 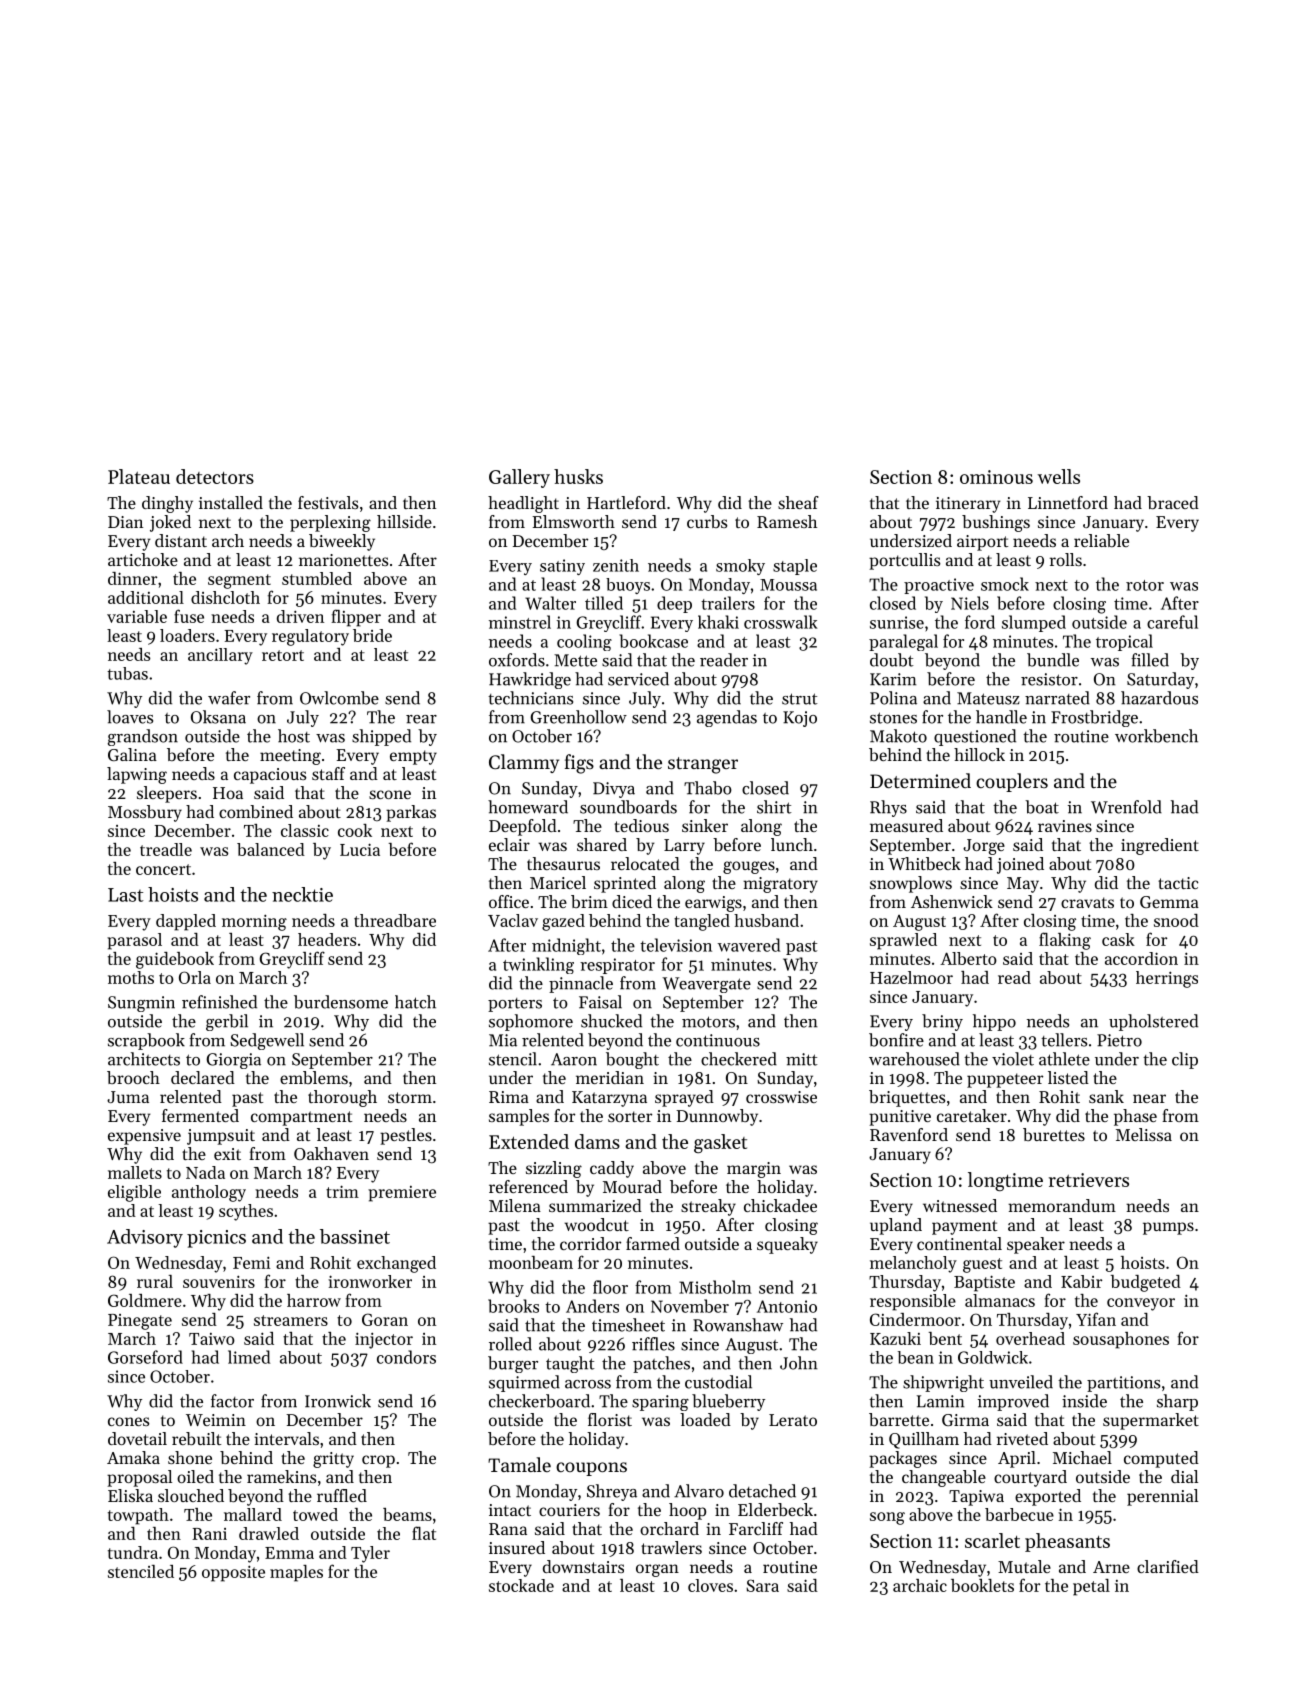 I want to click on Ashenwick, so click(x=952, y=901).
